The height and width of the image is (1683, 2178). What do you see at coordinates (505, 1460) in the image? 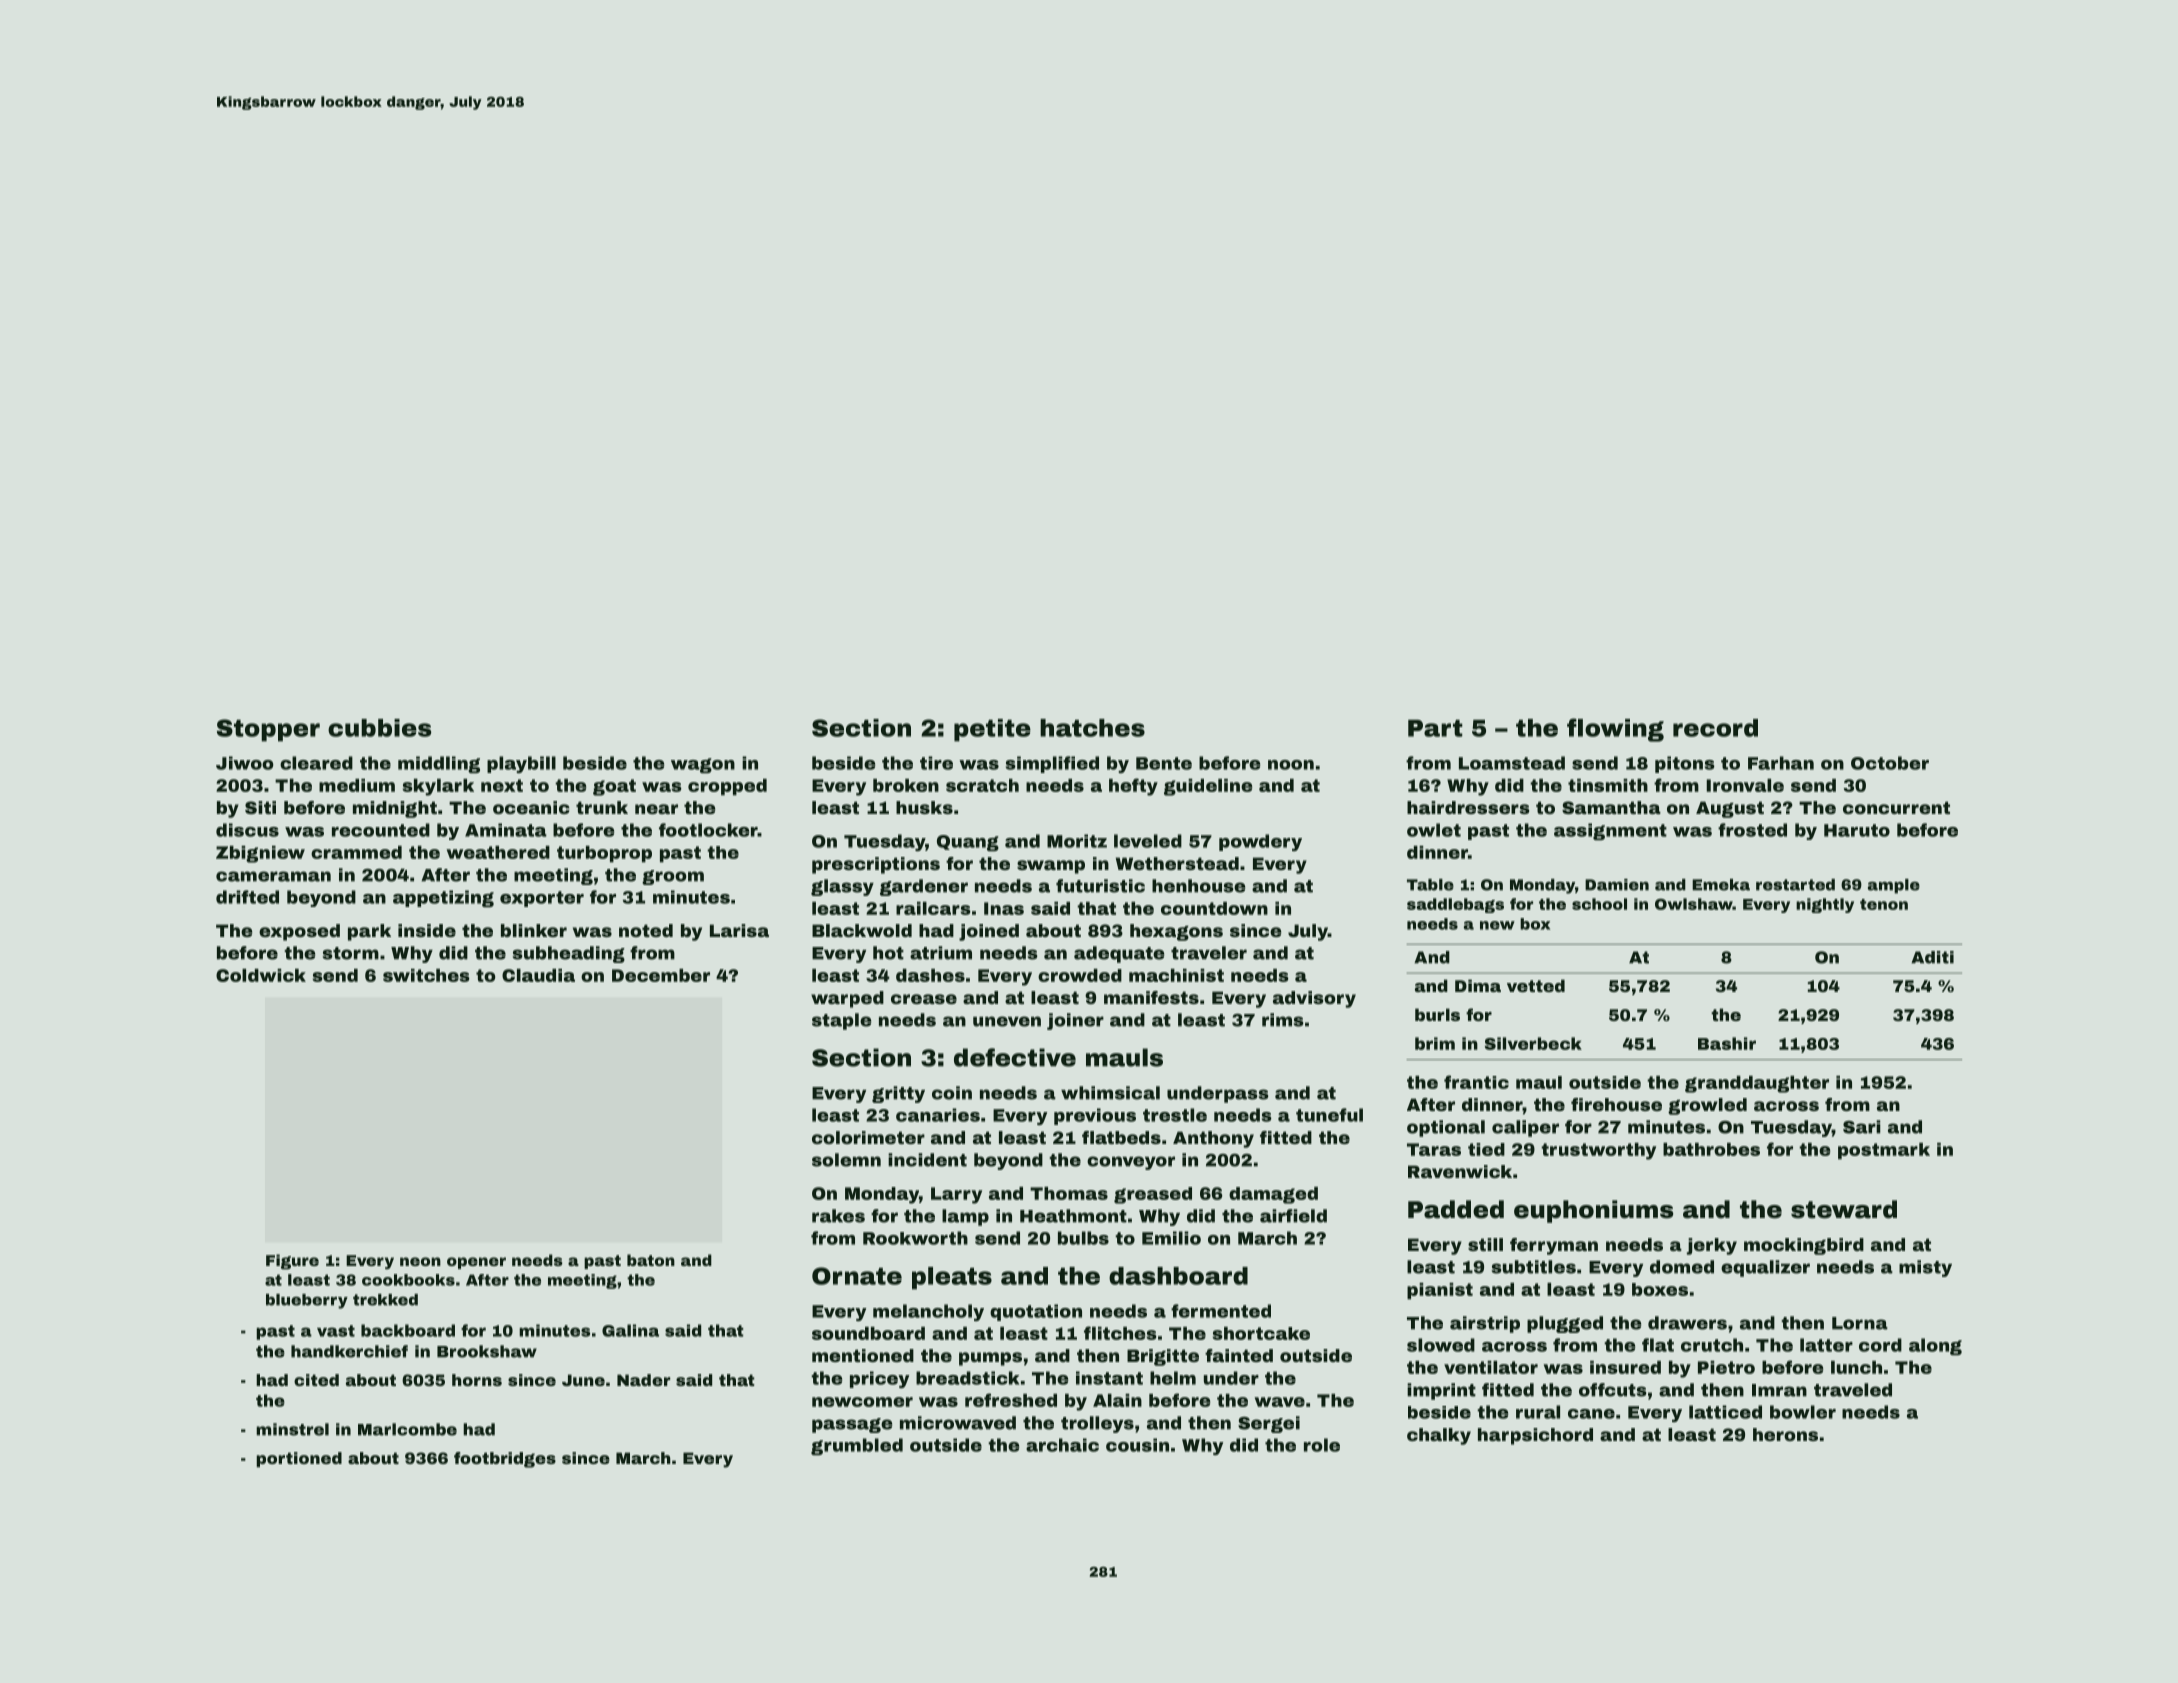
I see `footbridges` at bounding box center [505, 1460].
